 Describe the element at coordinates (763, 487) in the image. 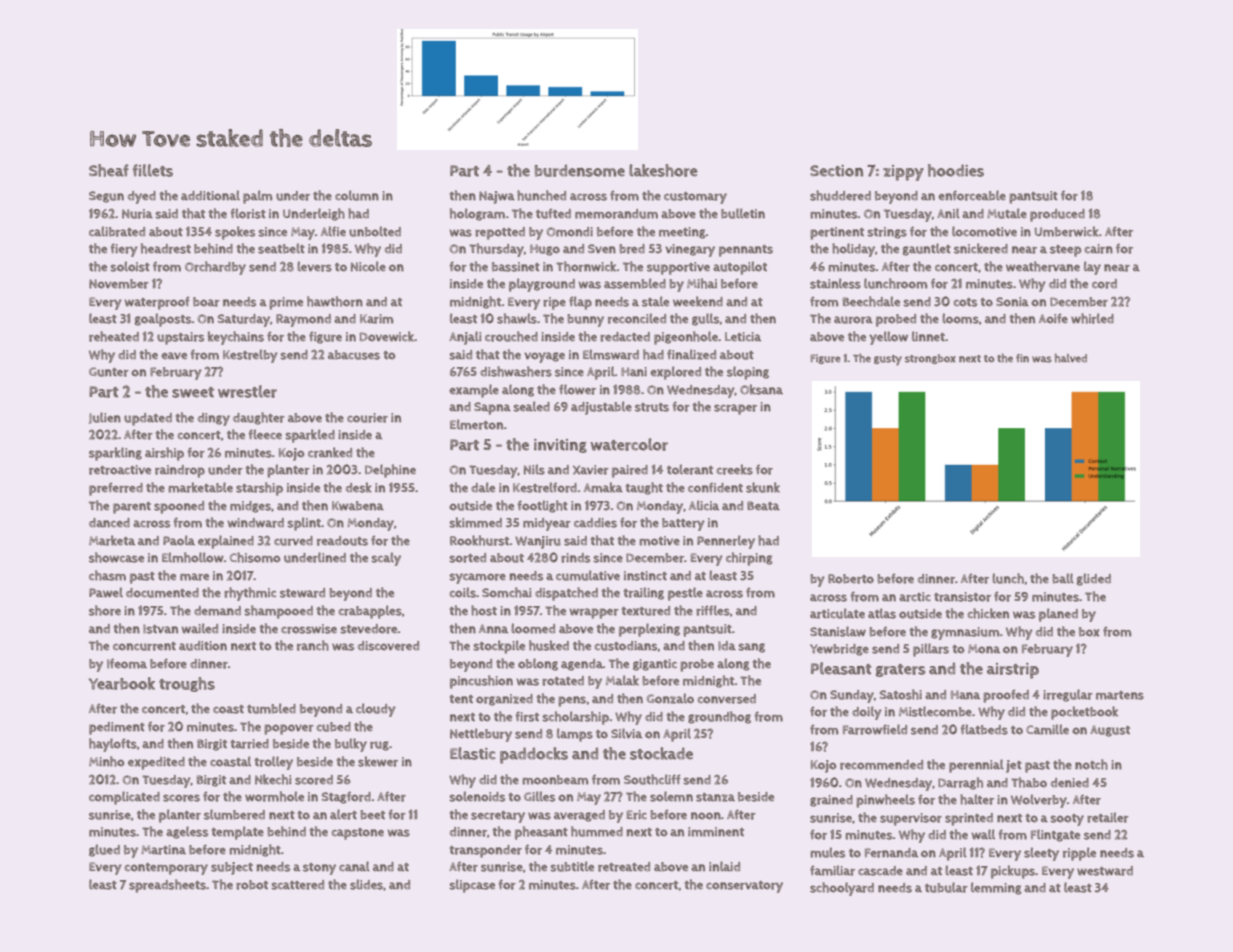

I see `skunk` at that location.
